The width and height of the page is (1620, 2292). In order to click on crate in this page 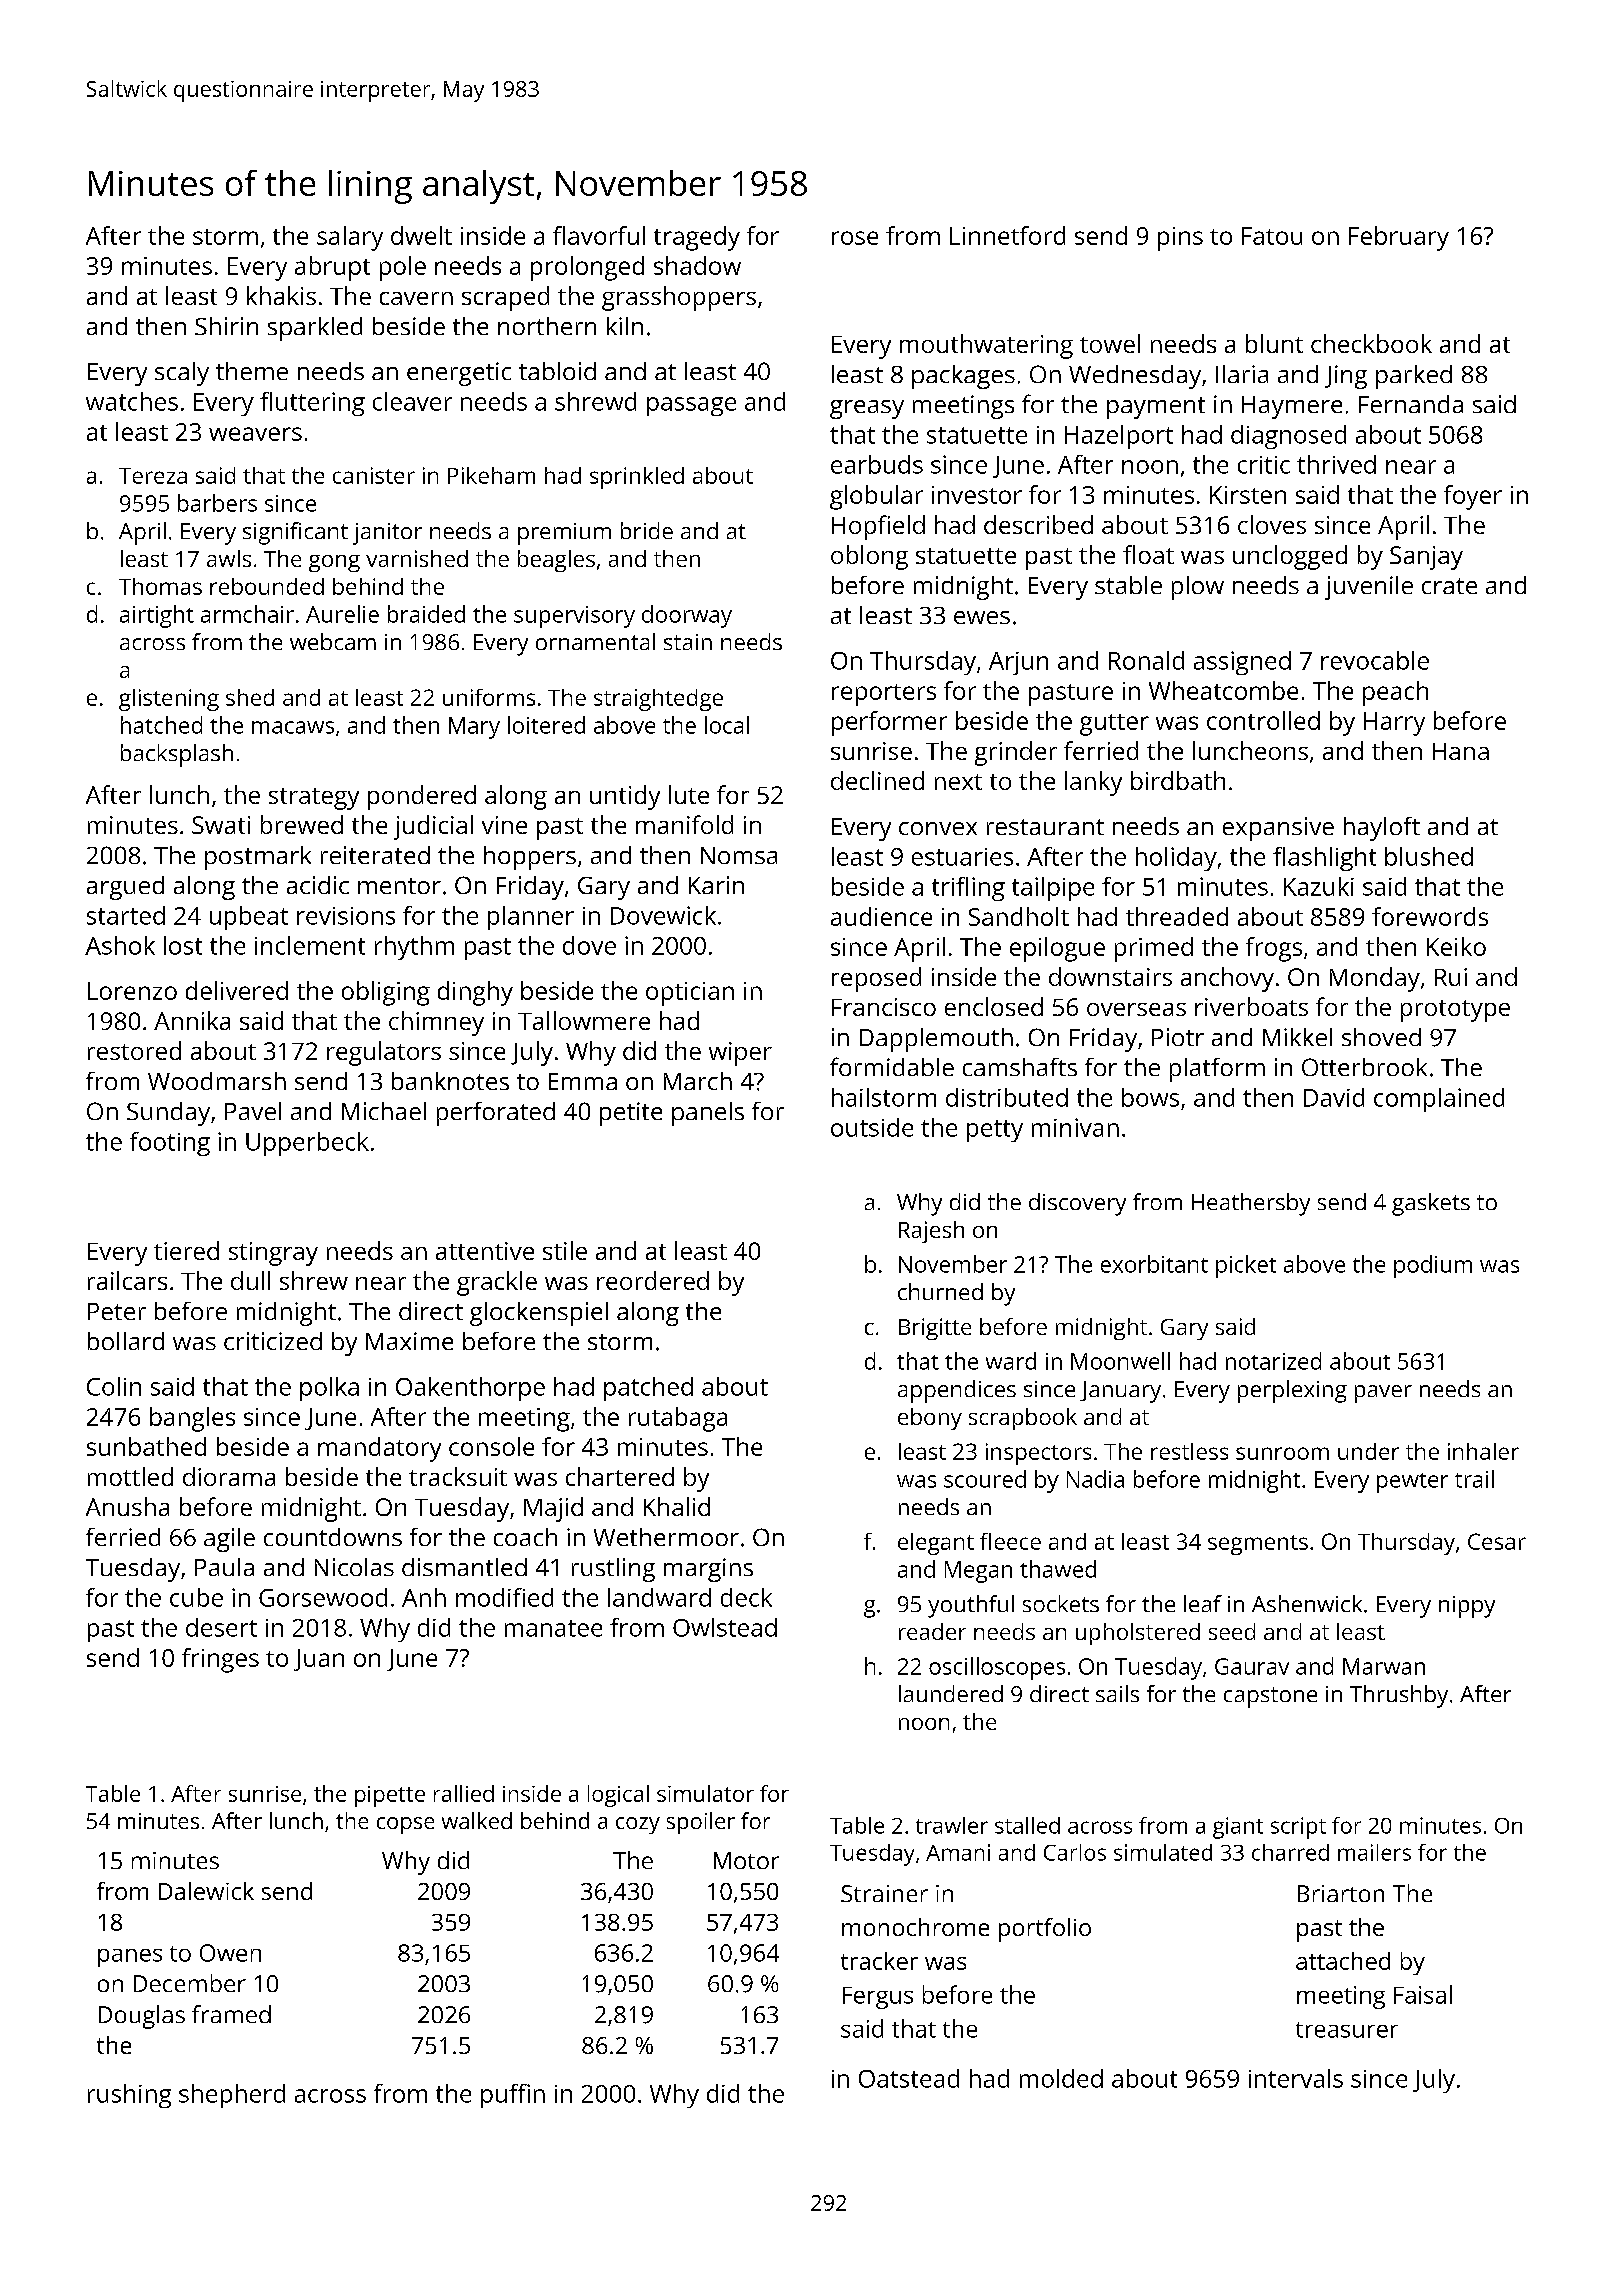, I will do `click(1449, 586)`.
